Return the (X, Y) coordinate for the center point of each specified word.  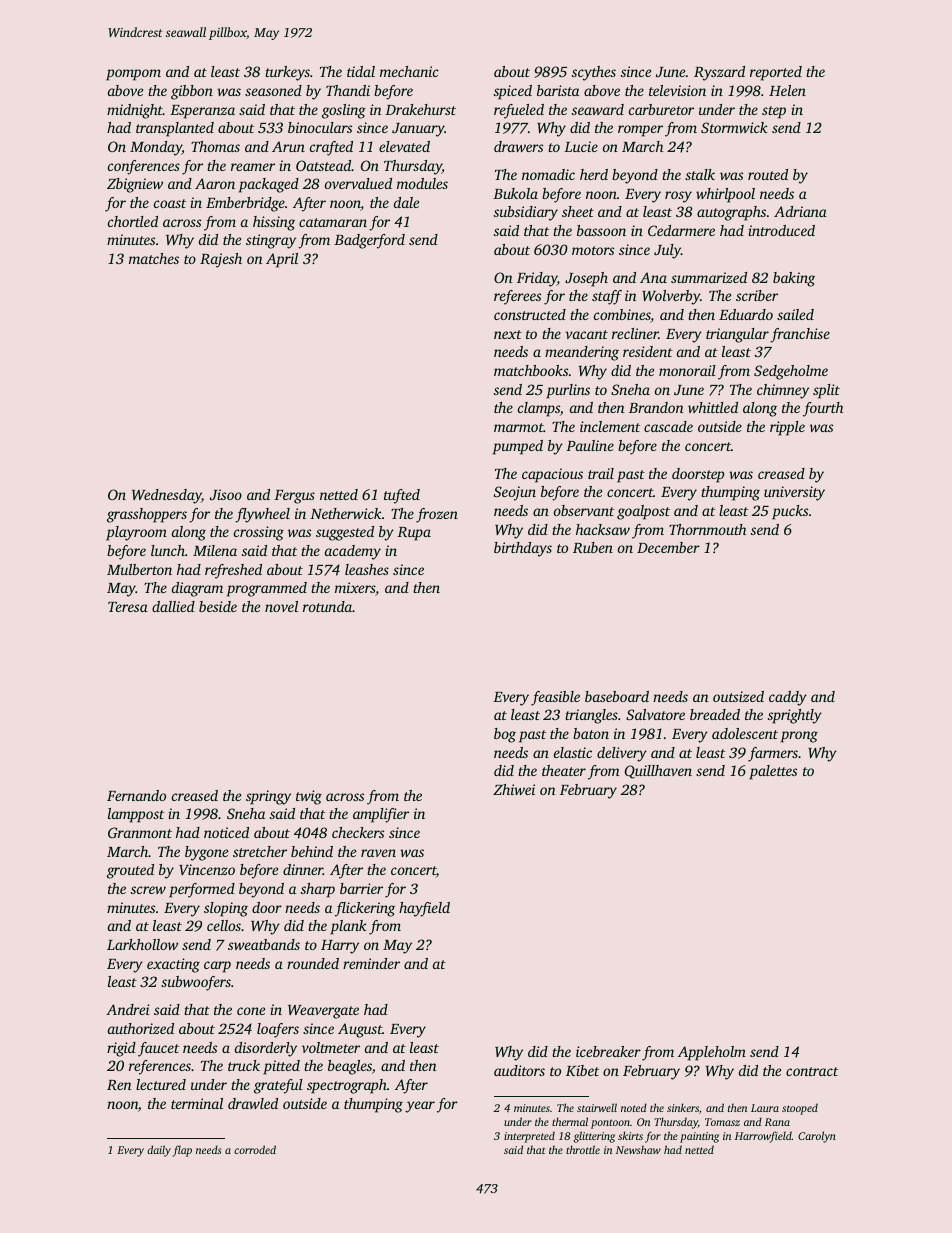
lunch (168, 550)
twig (309, 797)
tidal (361, 71)
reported (776, 73)
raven (378, 853)
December (668, 547)
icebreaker (608, 1051)
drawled (253, 1103)
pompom (133, 75)
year (420, 1107)
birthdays (523, 549)
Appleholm (712, 1053)
